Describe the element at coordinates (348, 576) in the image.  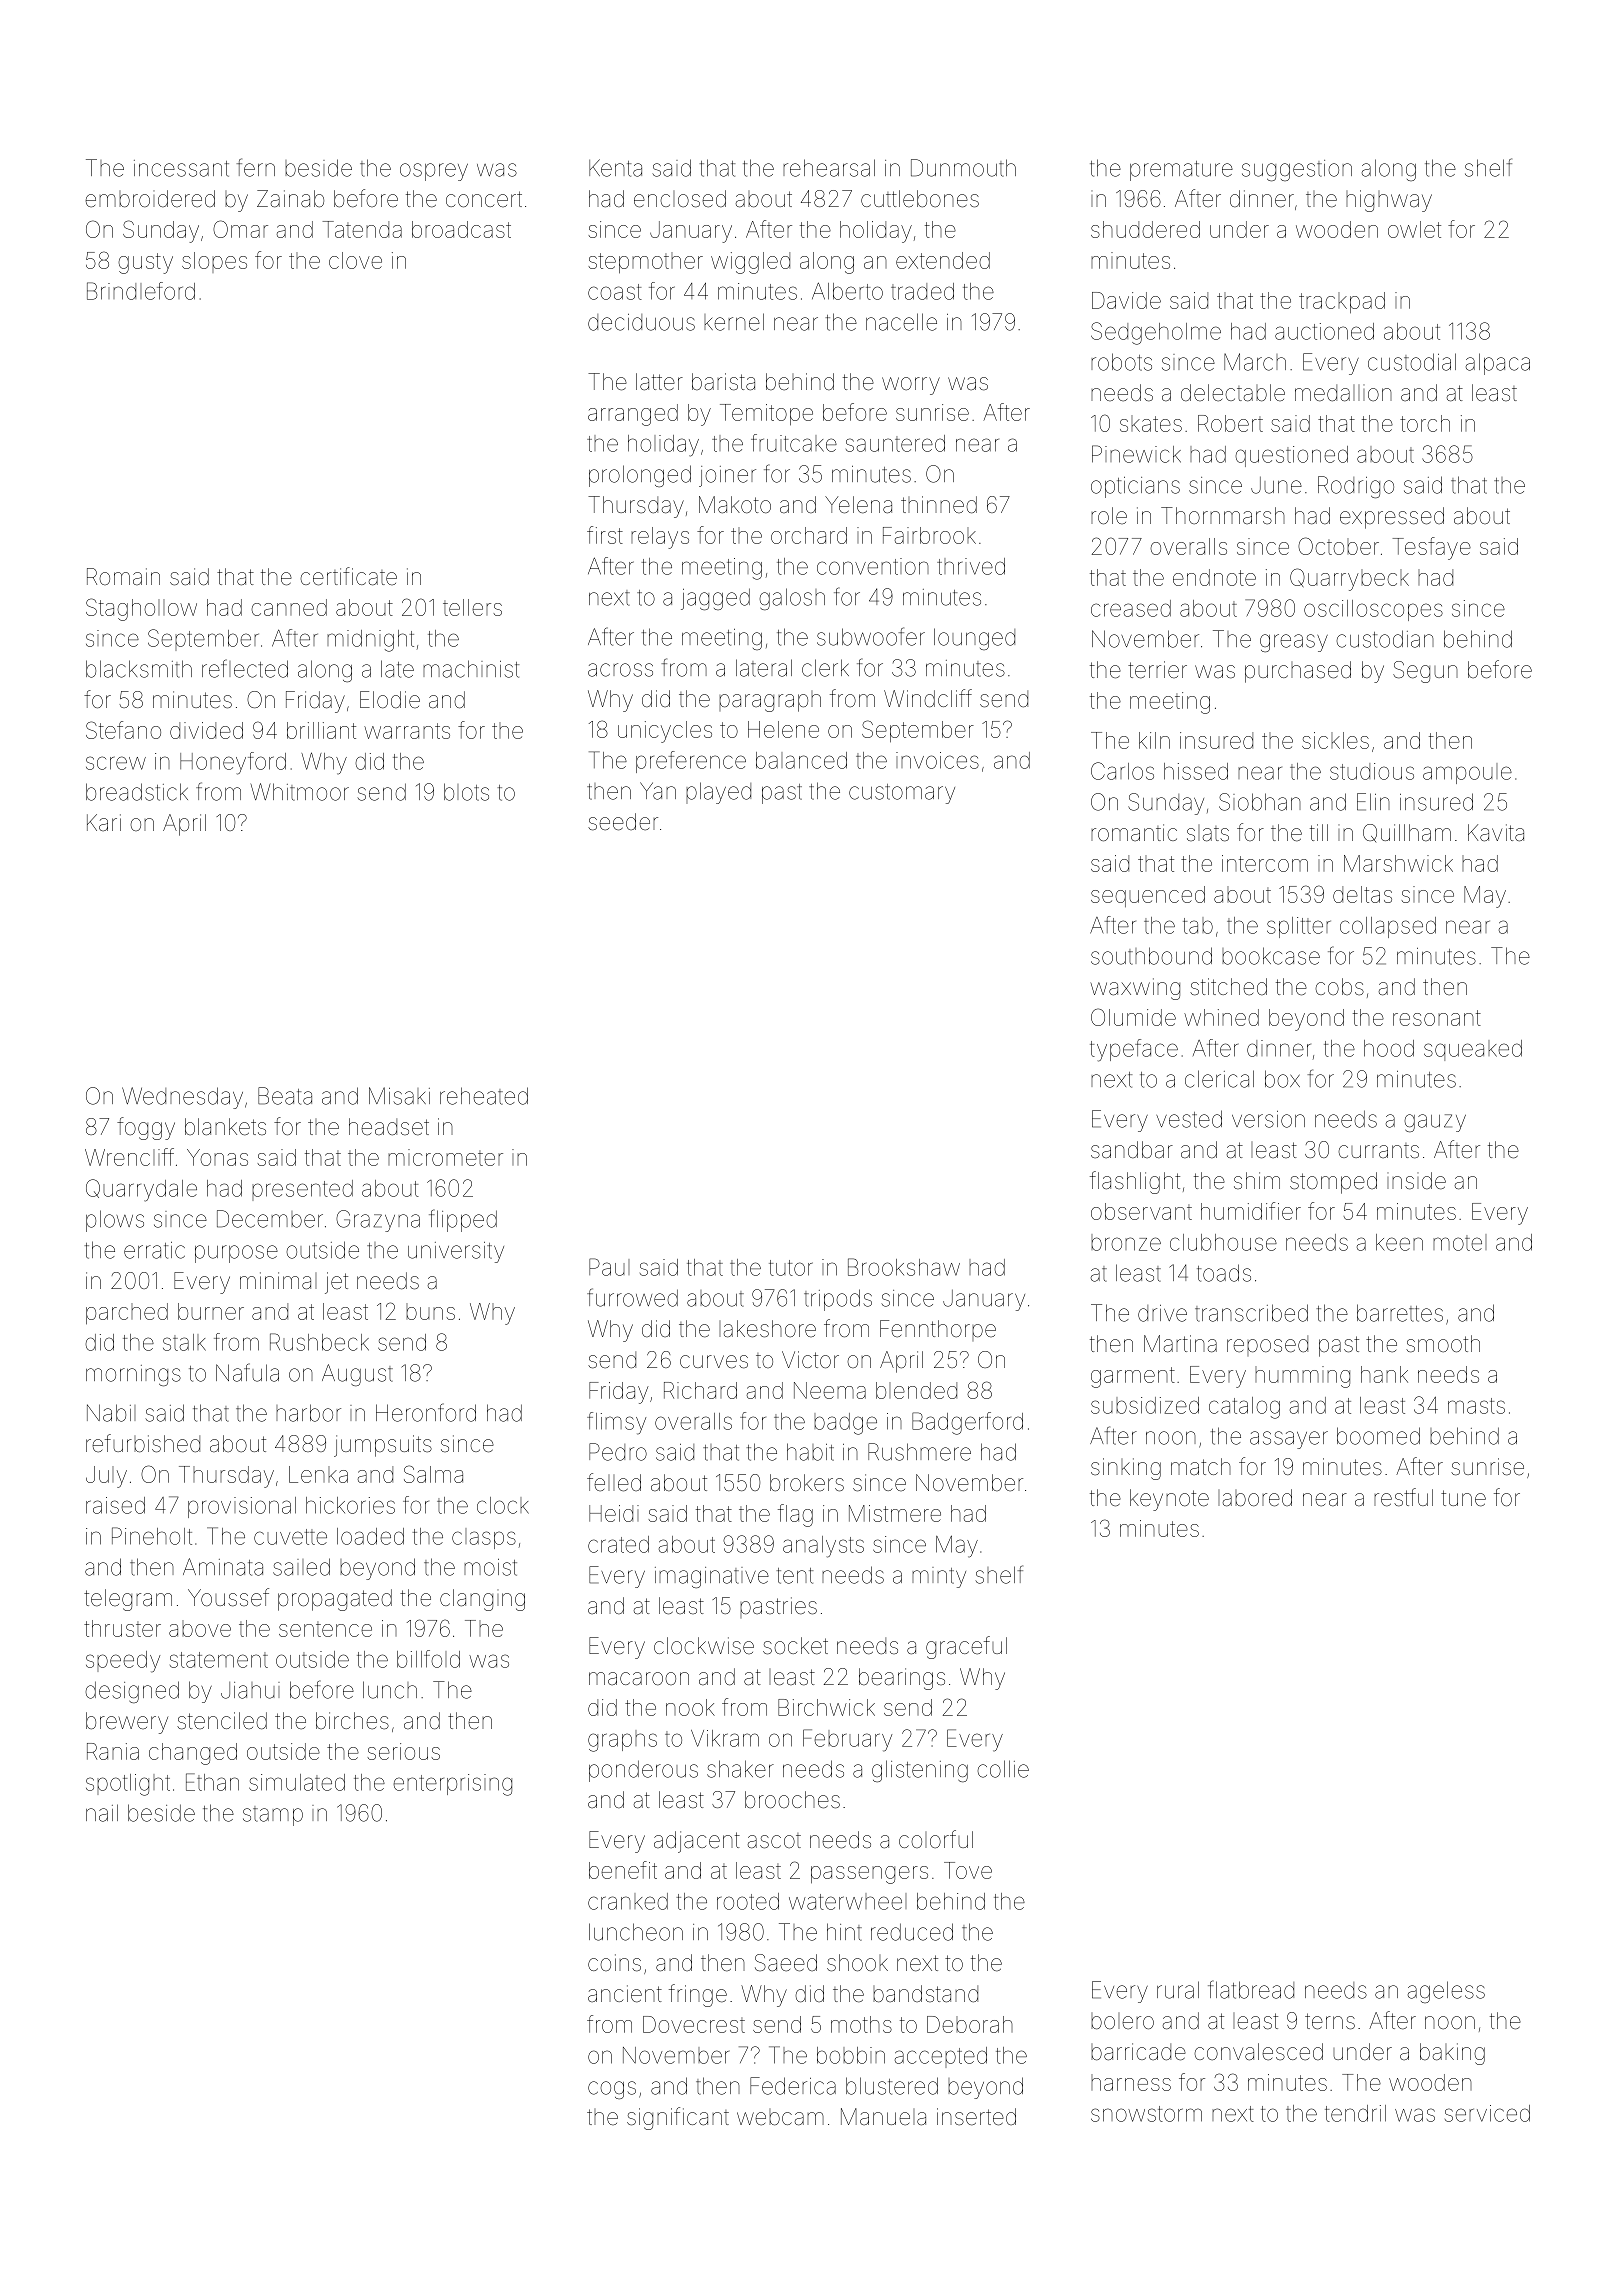
I see `certificate` at that location.
